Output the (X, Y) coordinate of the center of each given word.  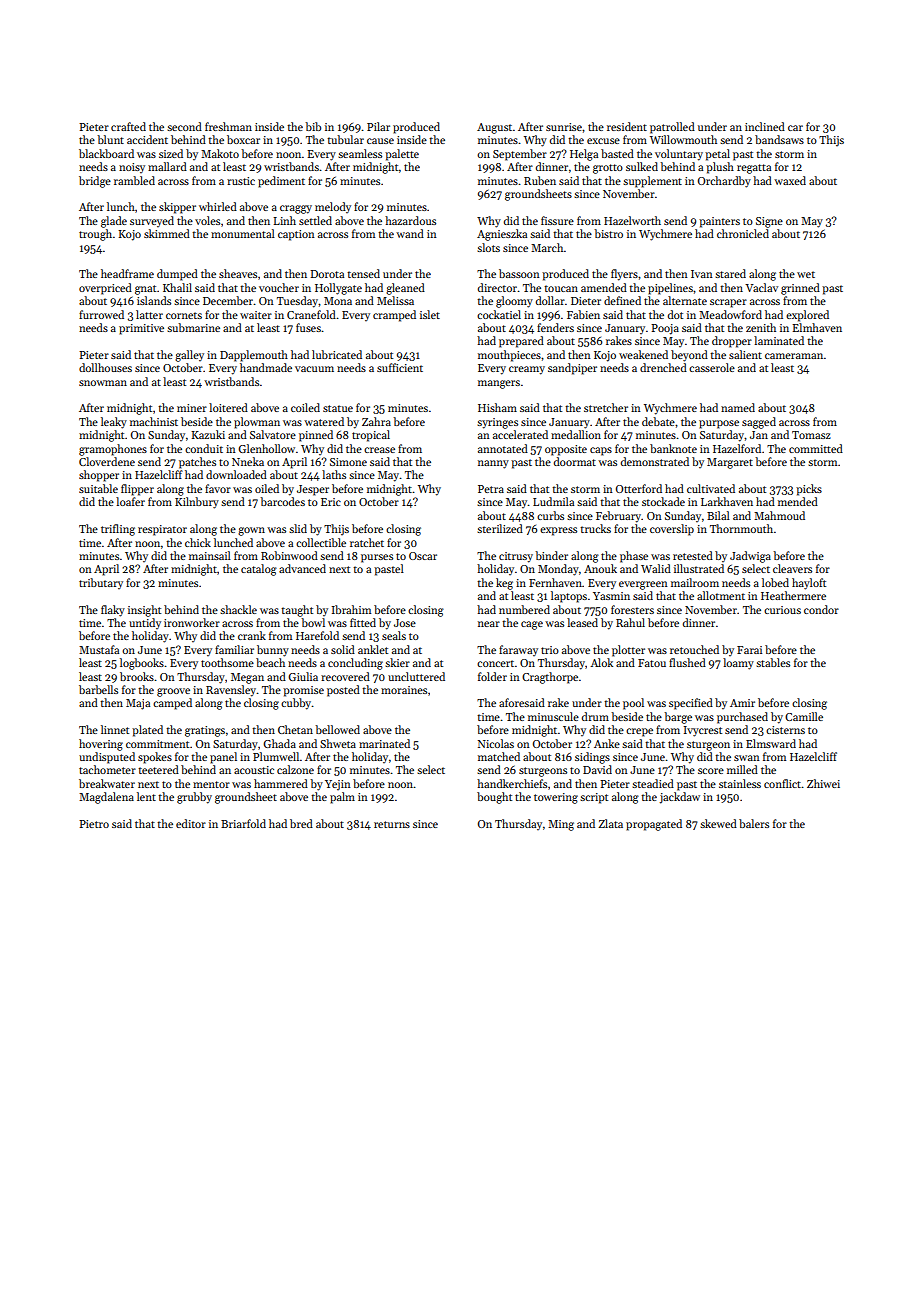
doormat (575, 461)
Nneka (248, 461)
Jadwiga (750, 557)
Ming (561, 825)
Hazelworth (632, 220)
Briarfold (243, 823)
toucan (561, 288)
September (520, 155)
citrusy (516, 557)
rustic (241, 181)
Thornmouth (741, 528)
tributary (101, 583)
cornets (184, 315)
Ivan (702, 274)
